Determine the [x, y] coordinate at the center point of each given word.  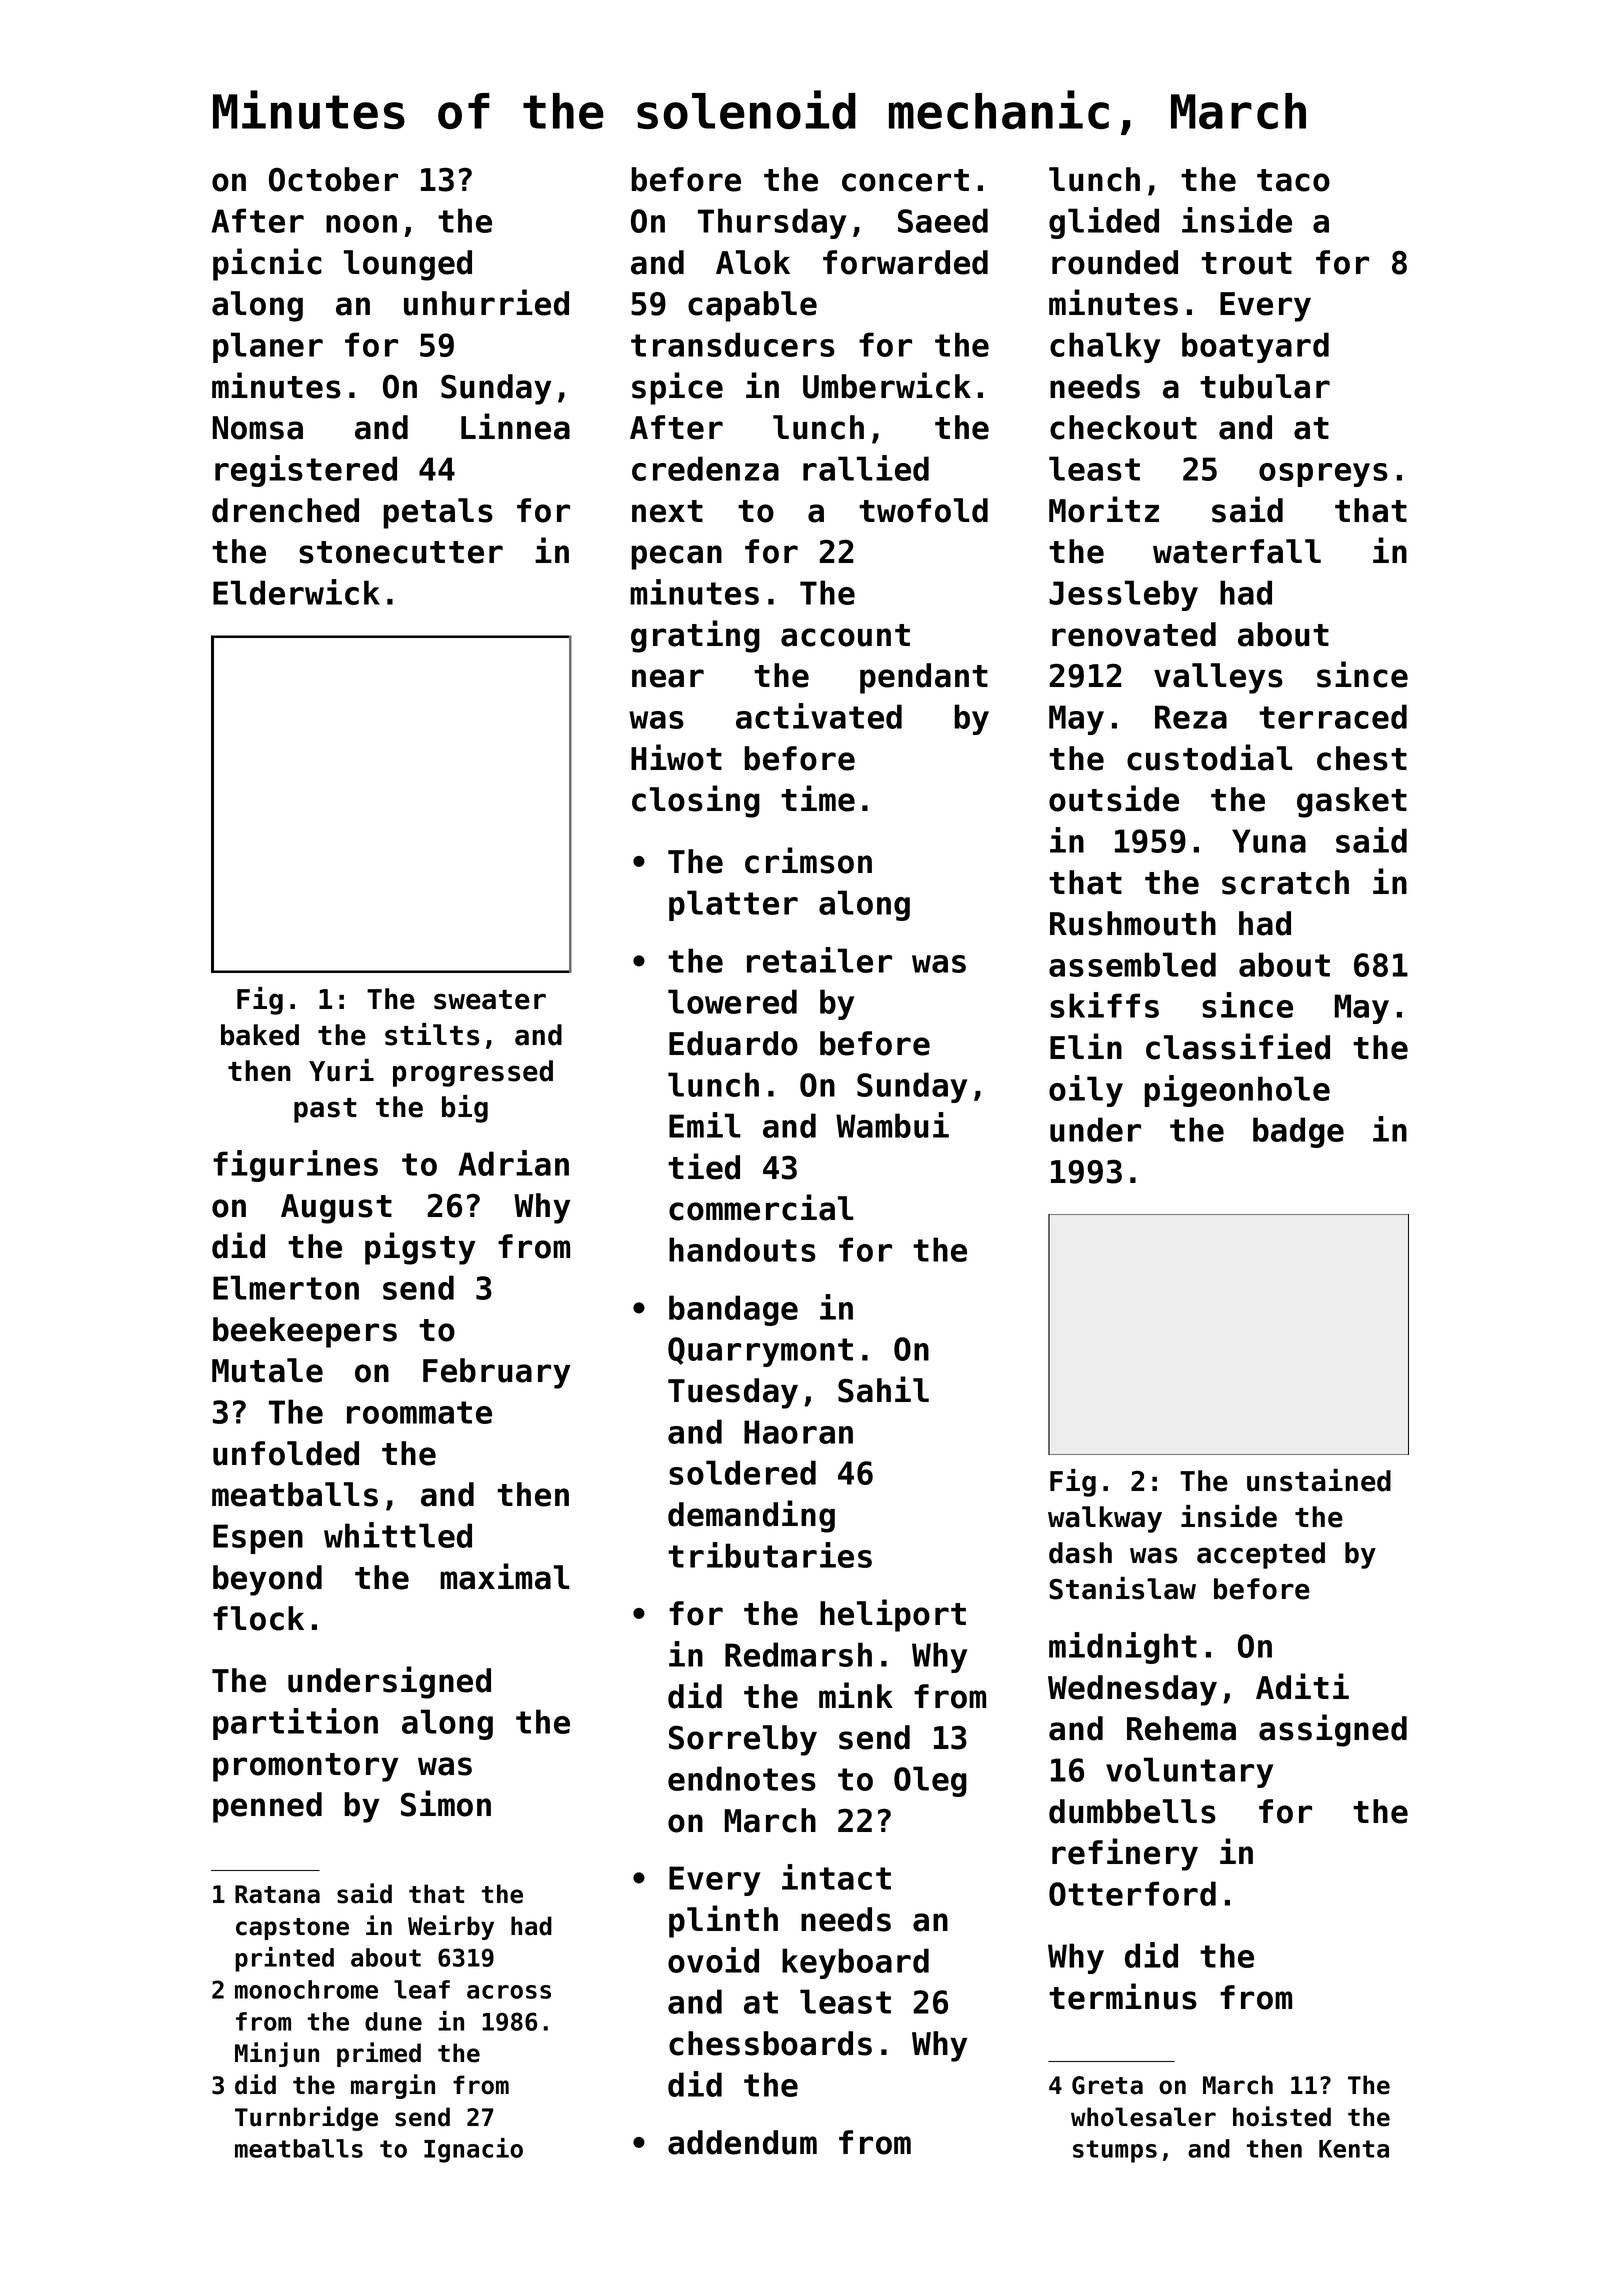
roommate [419, 1412]
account [845, 635]
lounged [408, 265]
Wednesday [1132, 1690]
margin [393, 2086]
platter [733, 905]
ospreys [1323, 475]
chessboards [770, 2043]
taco [1293, 180]
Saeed [943, 220]
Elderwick [296, 592]
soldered [742, 1472]
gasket [1352, 802]
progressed [473, 1073]
